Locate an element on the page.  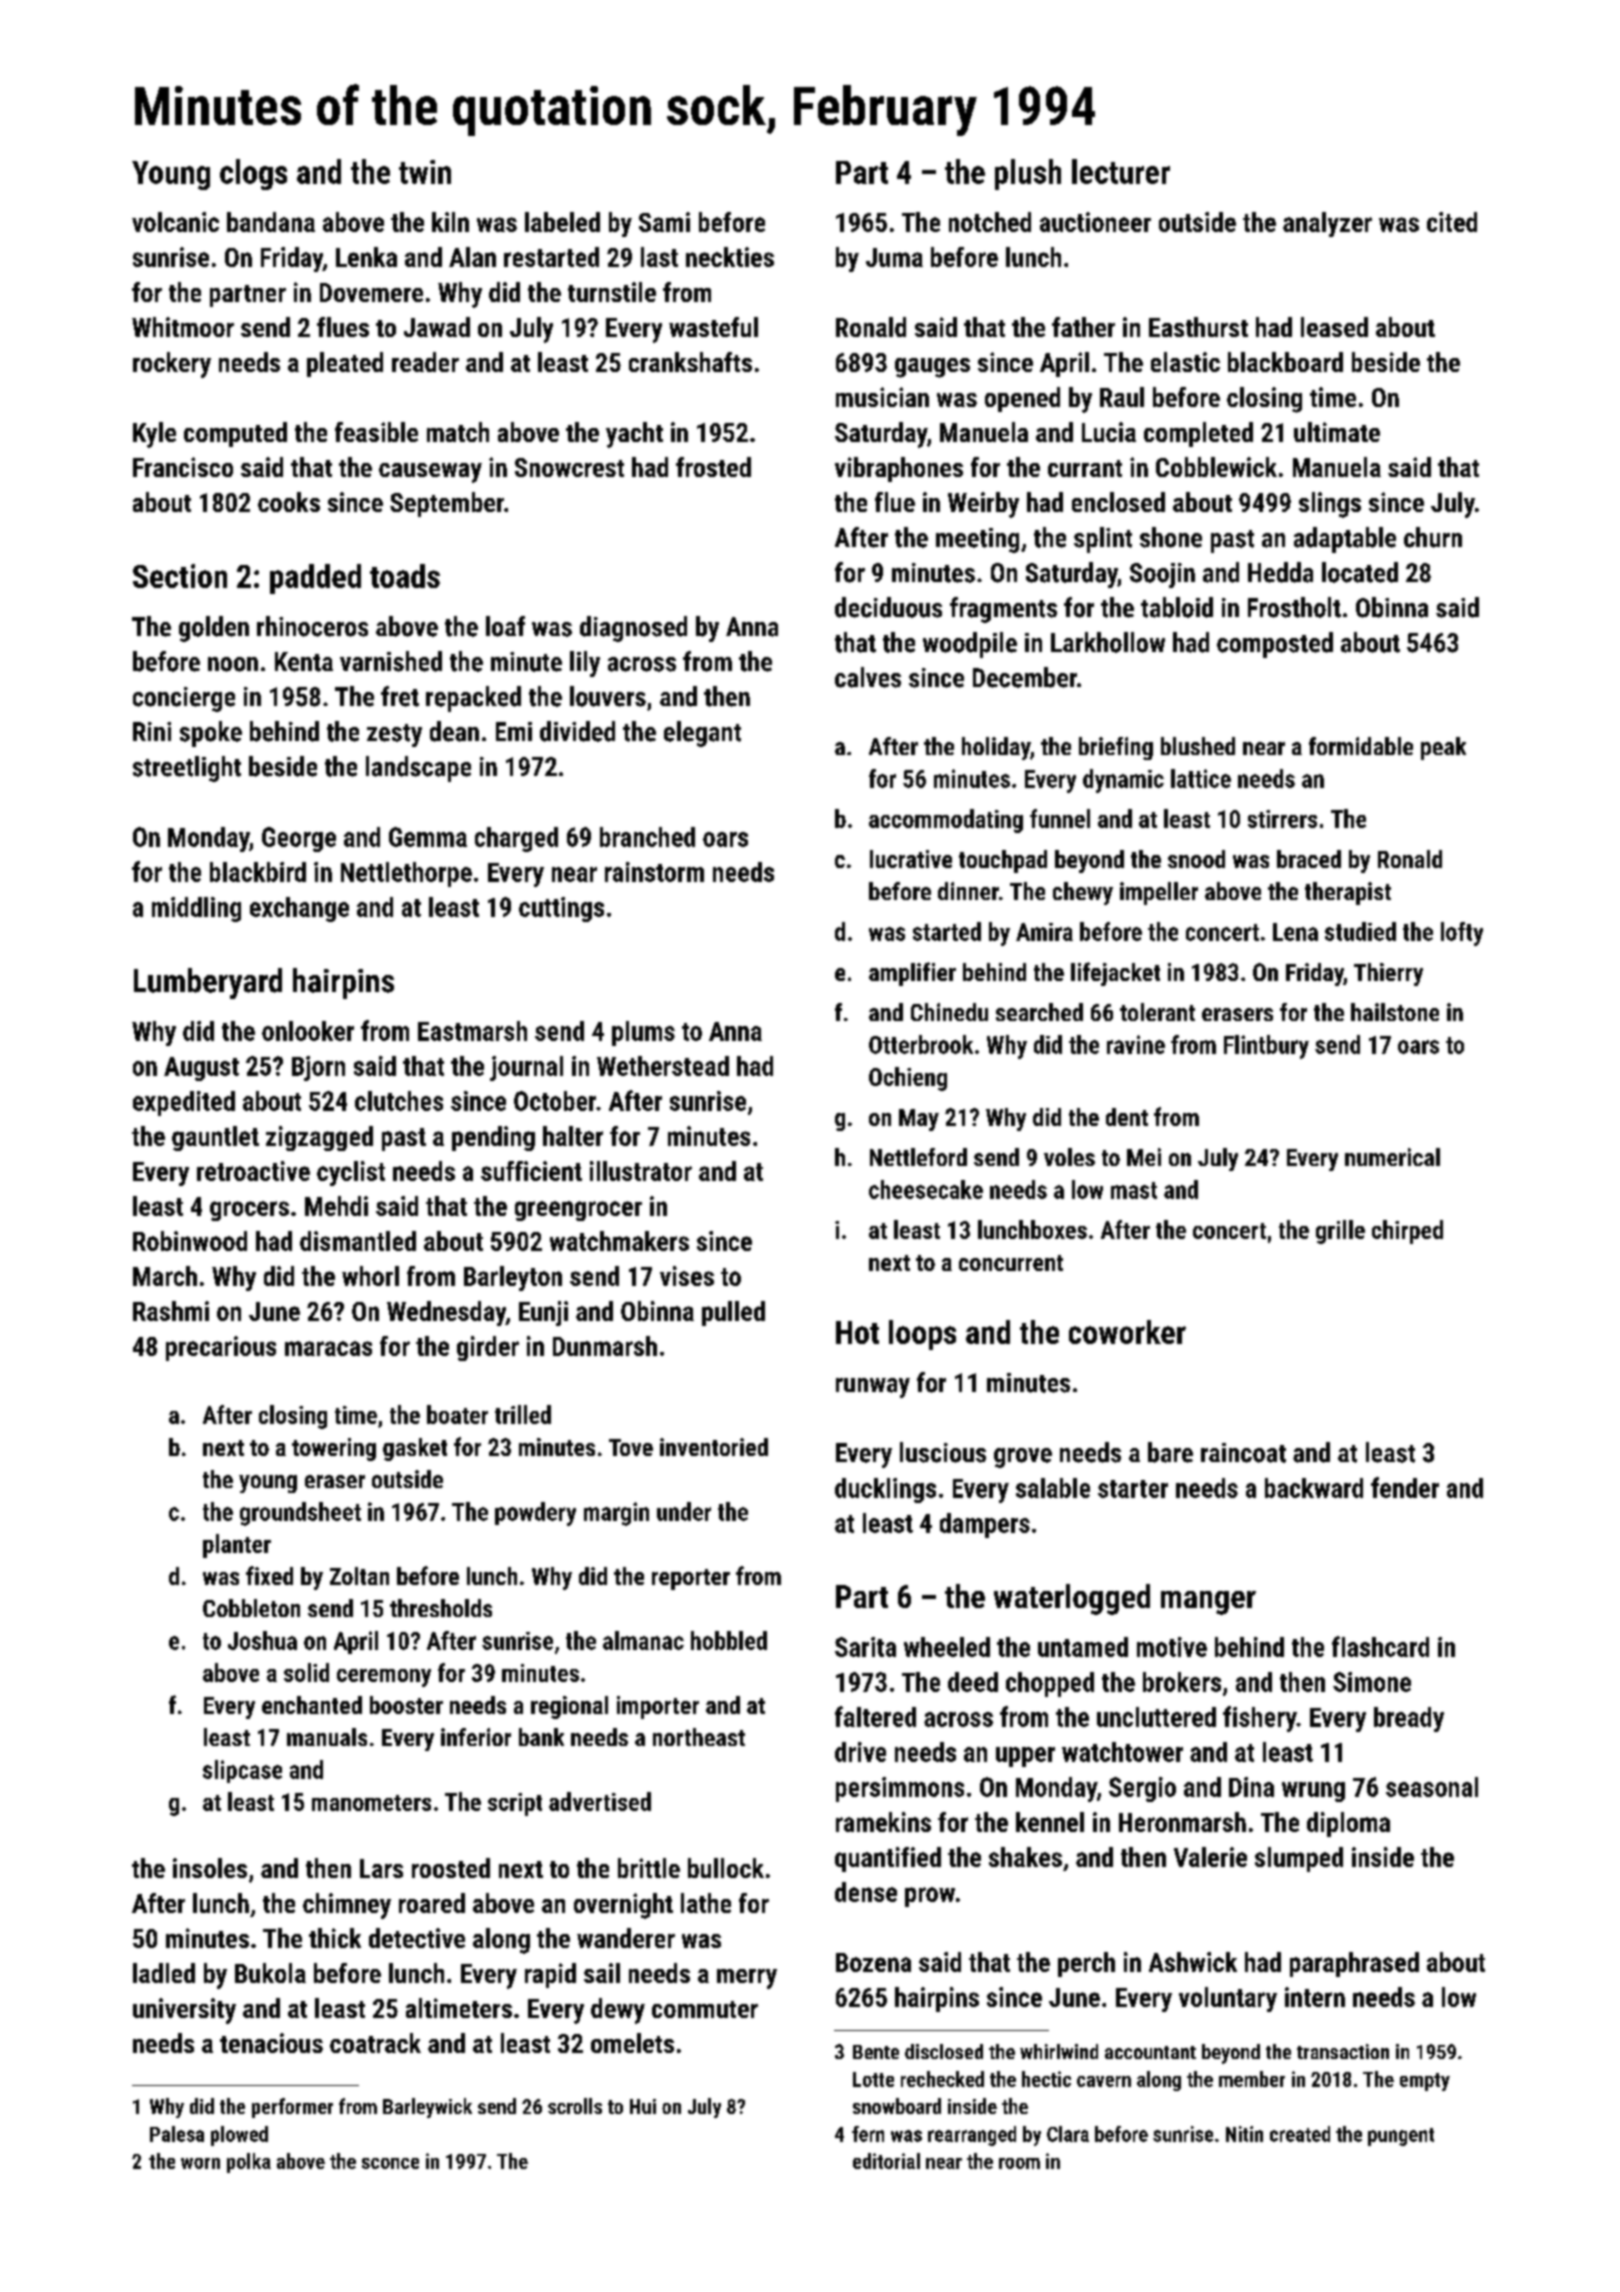
fender is located at coordinates (1405, 1487).
